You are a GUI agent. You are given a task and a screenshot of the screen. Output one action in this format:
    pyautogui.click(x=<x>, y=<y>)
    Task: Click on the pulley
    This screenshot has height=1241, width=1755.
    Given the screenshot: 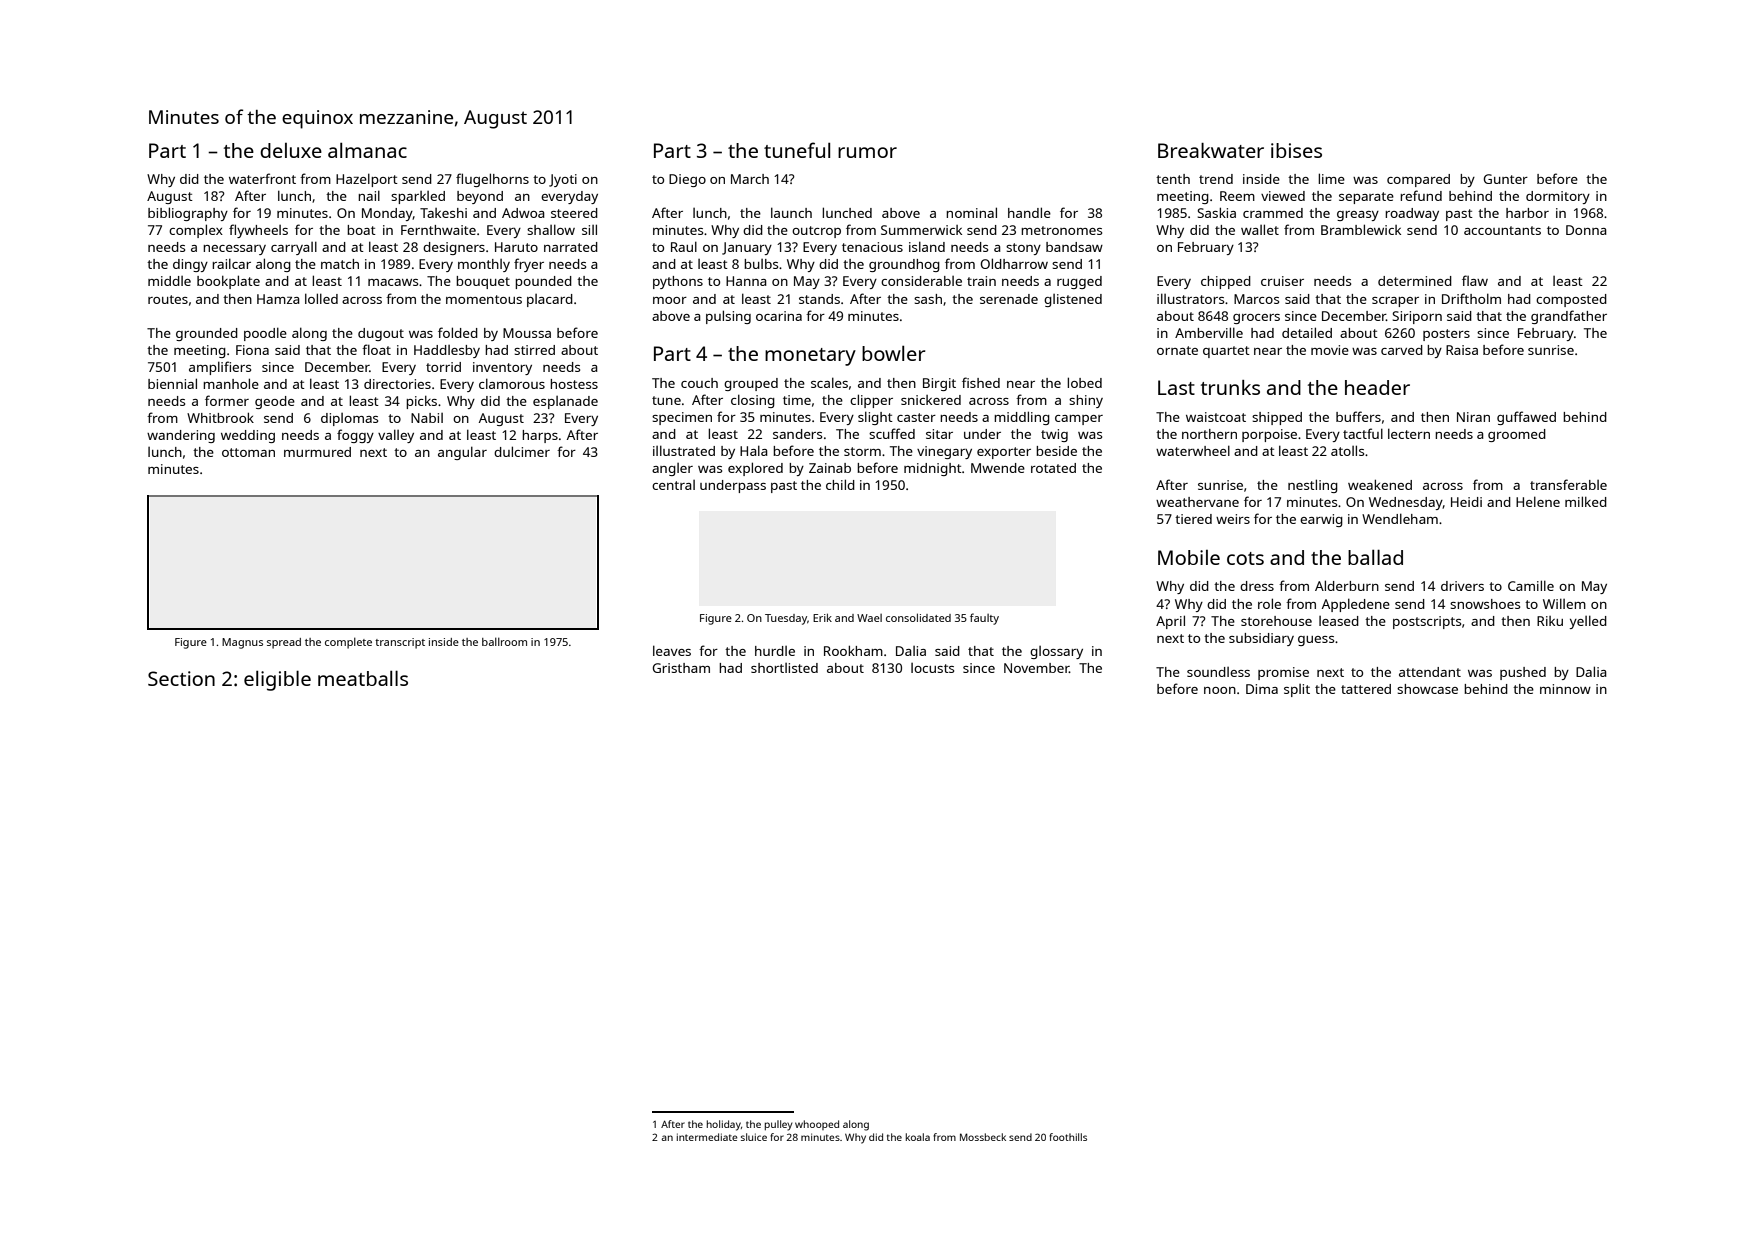 What is the action you would take?
    pyautogui.click(x=779, y=1125)
